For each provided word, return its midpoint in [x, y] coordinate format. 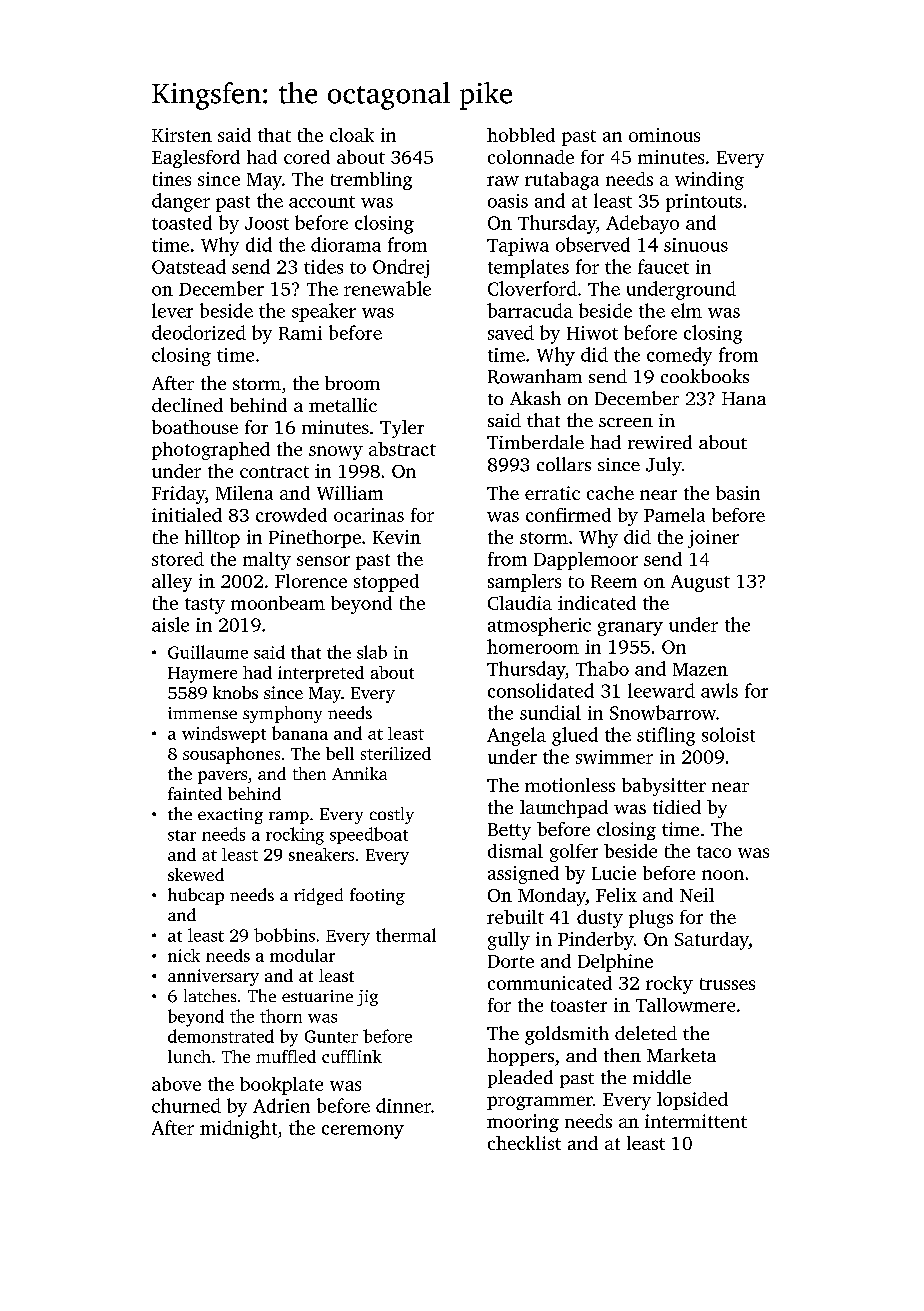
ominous [664, 135]
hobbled [521, 135]
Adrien [281, 1105]
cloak [352, 135]
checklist [524, 1143]
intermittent [696, 1121]
